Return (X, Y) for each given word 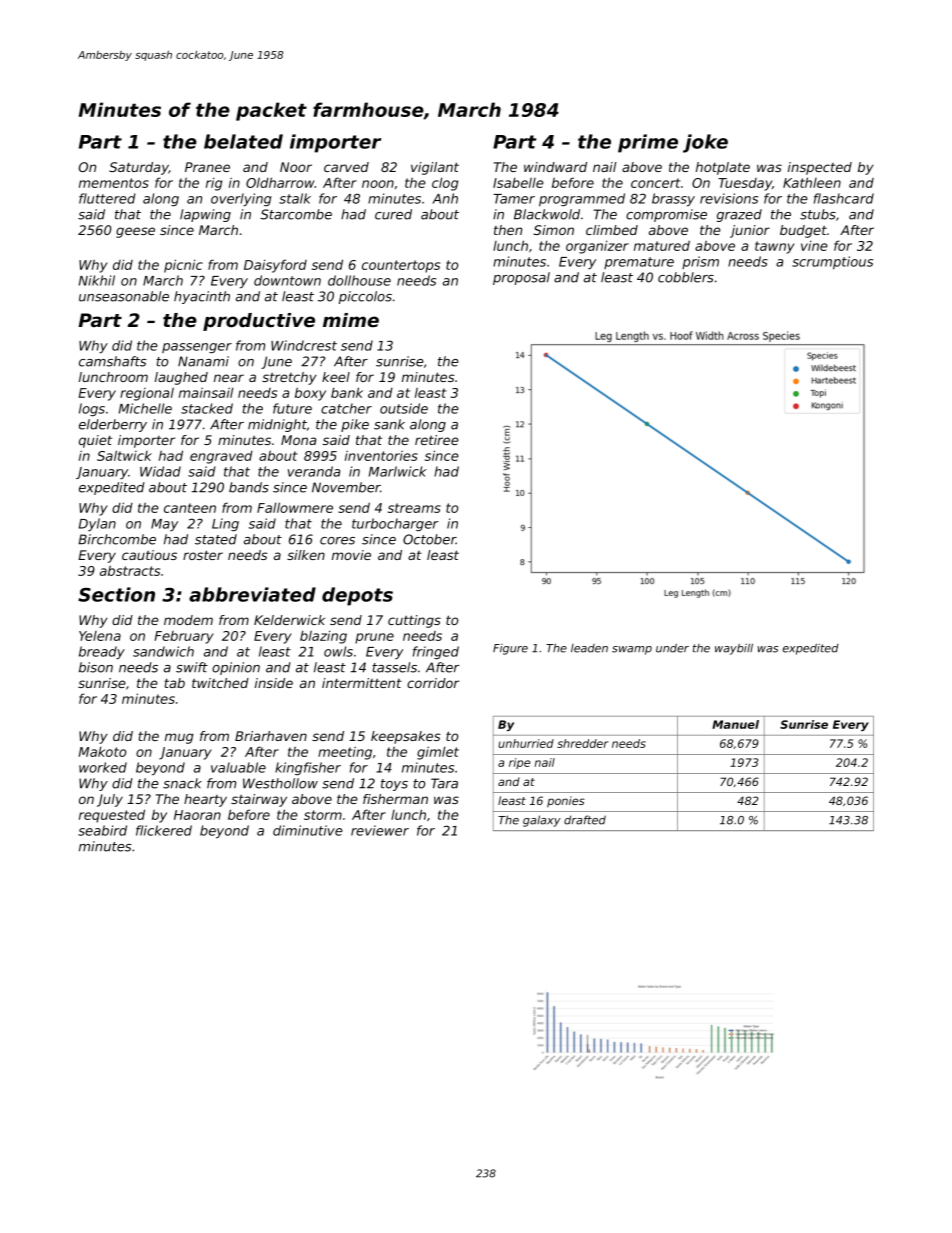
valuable (238, 767)
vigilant (435, 168)
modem (188, 620)
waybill (734, 649)
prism (700, 262)
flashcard (844, 198)
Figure (510, 649)
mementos (114, 183)
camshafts (112, 361)
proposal (521, 278)
